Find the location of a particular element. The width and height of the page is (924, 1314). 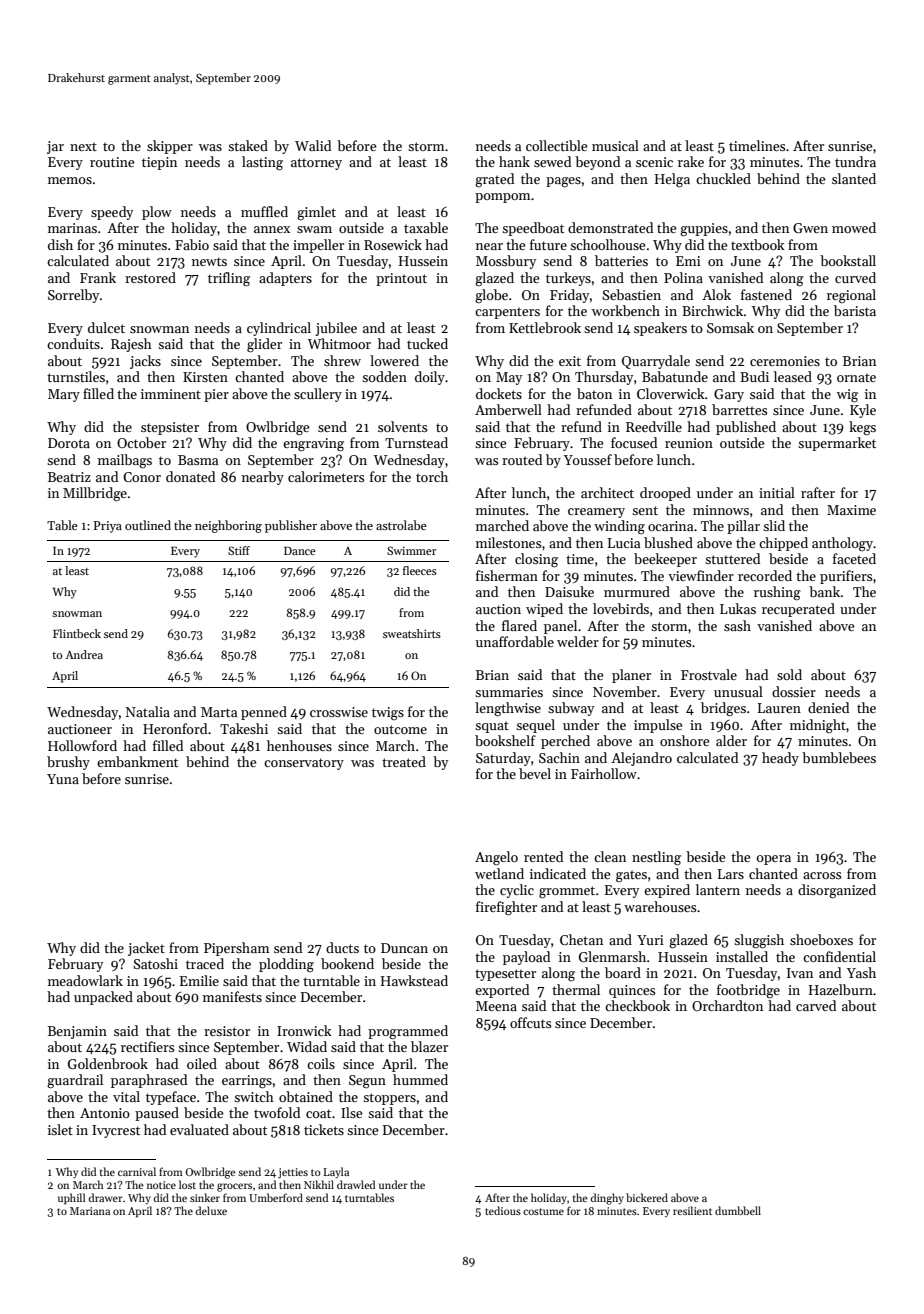

Emilie is located at coordinates (199, 980).
